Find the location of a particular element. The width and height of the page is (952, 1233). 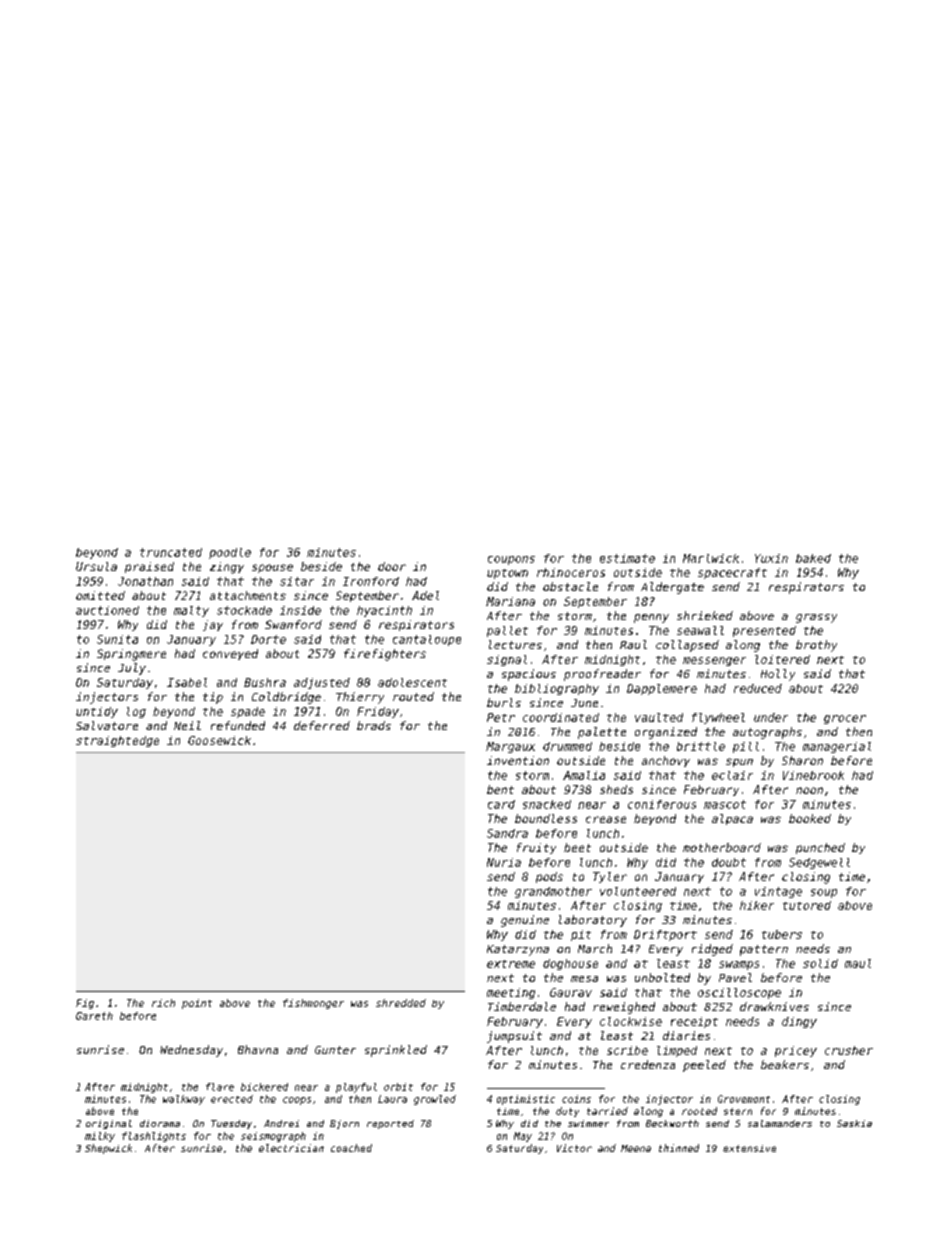

electrician is located at coordinates (291, 1148).
